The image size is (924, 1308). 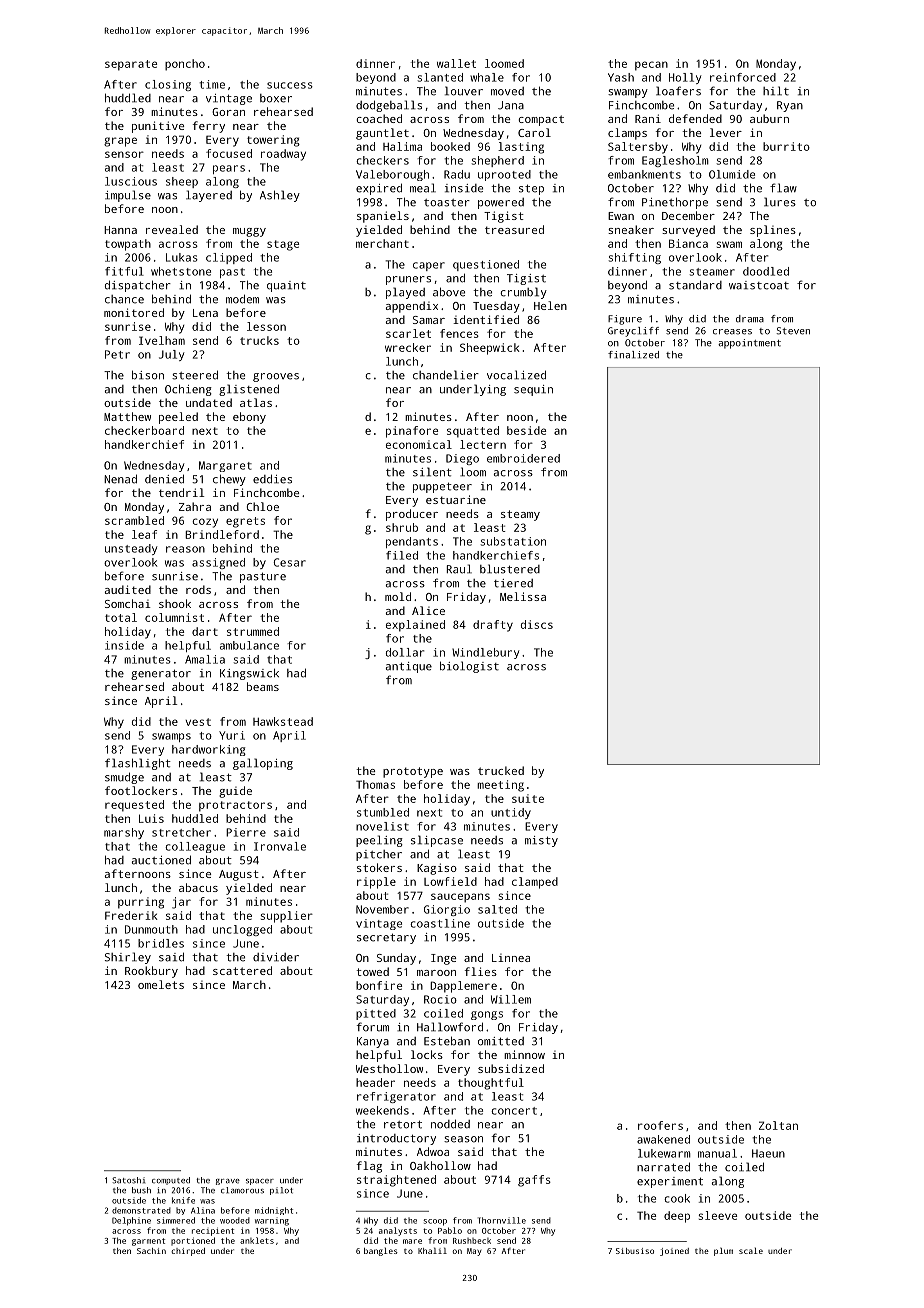 I want to click on Saltersby, so click(x=638, y=148).
